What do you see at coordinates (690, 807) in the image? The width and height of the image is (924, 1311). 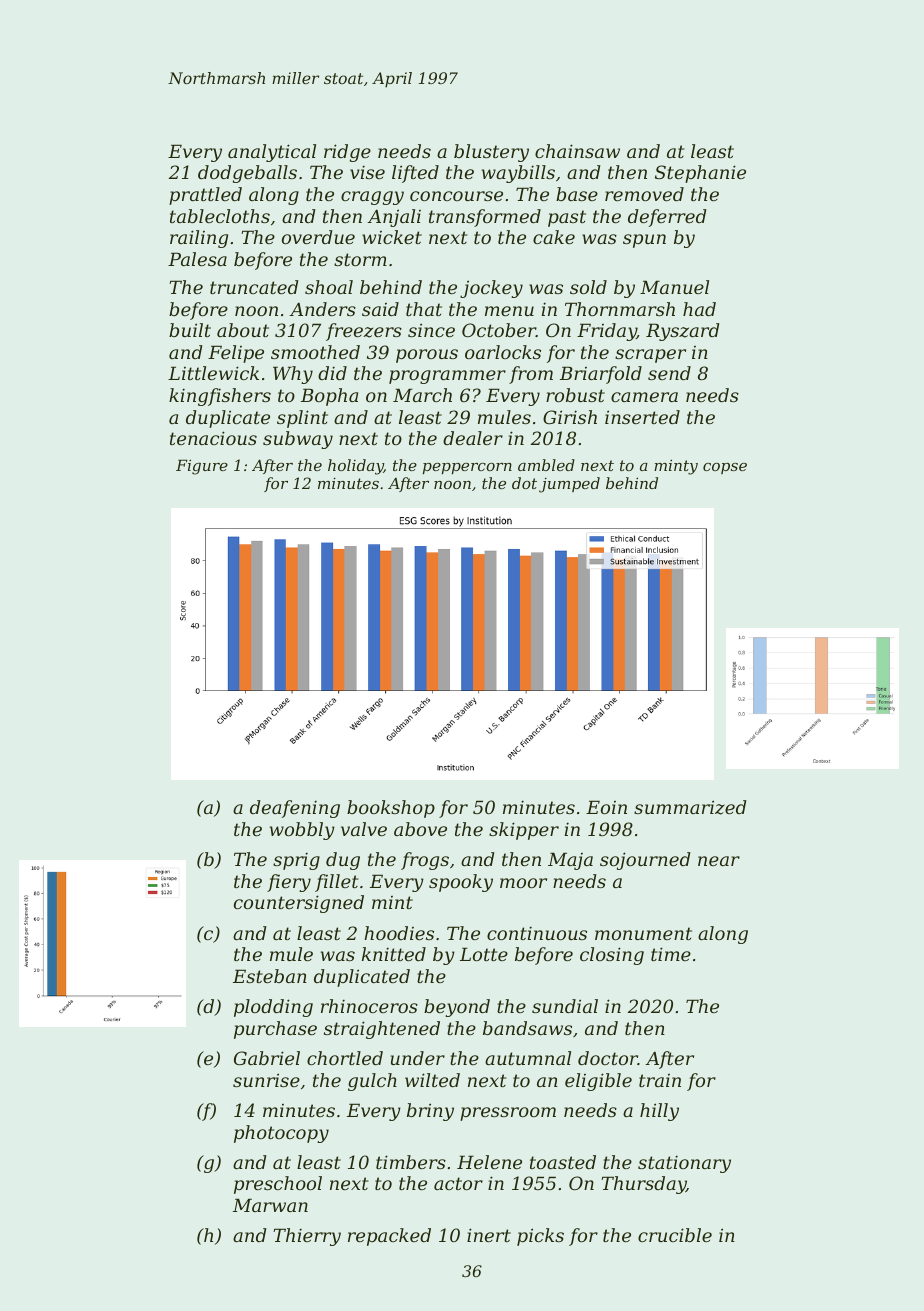 I see `summarized` at bounding box center [690, 807].
